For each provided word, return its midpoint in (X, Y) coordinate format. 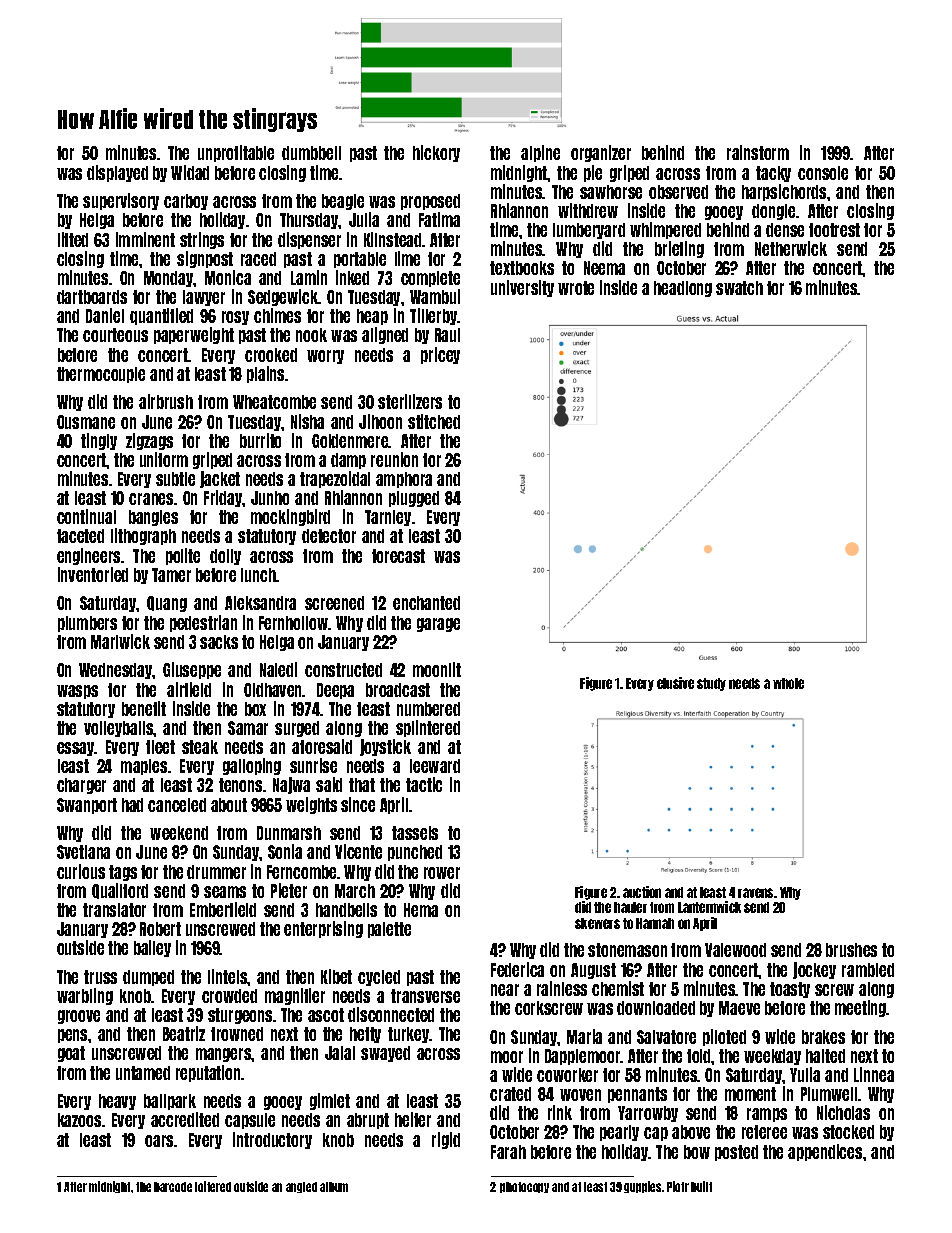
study (711, 684)
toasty (790, 990)
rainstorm (758, 152)
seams (225, 892)
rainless (562, 988)
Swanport (87, 806)
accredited (185, 1119)
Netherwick (791, 248)
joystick (385, 747)
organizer (601, 153)
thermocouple (101, 375)
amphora (404, 480)
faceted (80, 536)
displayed (117, 173)
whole (788, 683)
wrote (576, 288)
